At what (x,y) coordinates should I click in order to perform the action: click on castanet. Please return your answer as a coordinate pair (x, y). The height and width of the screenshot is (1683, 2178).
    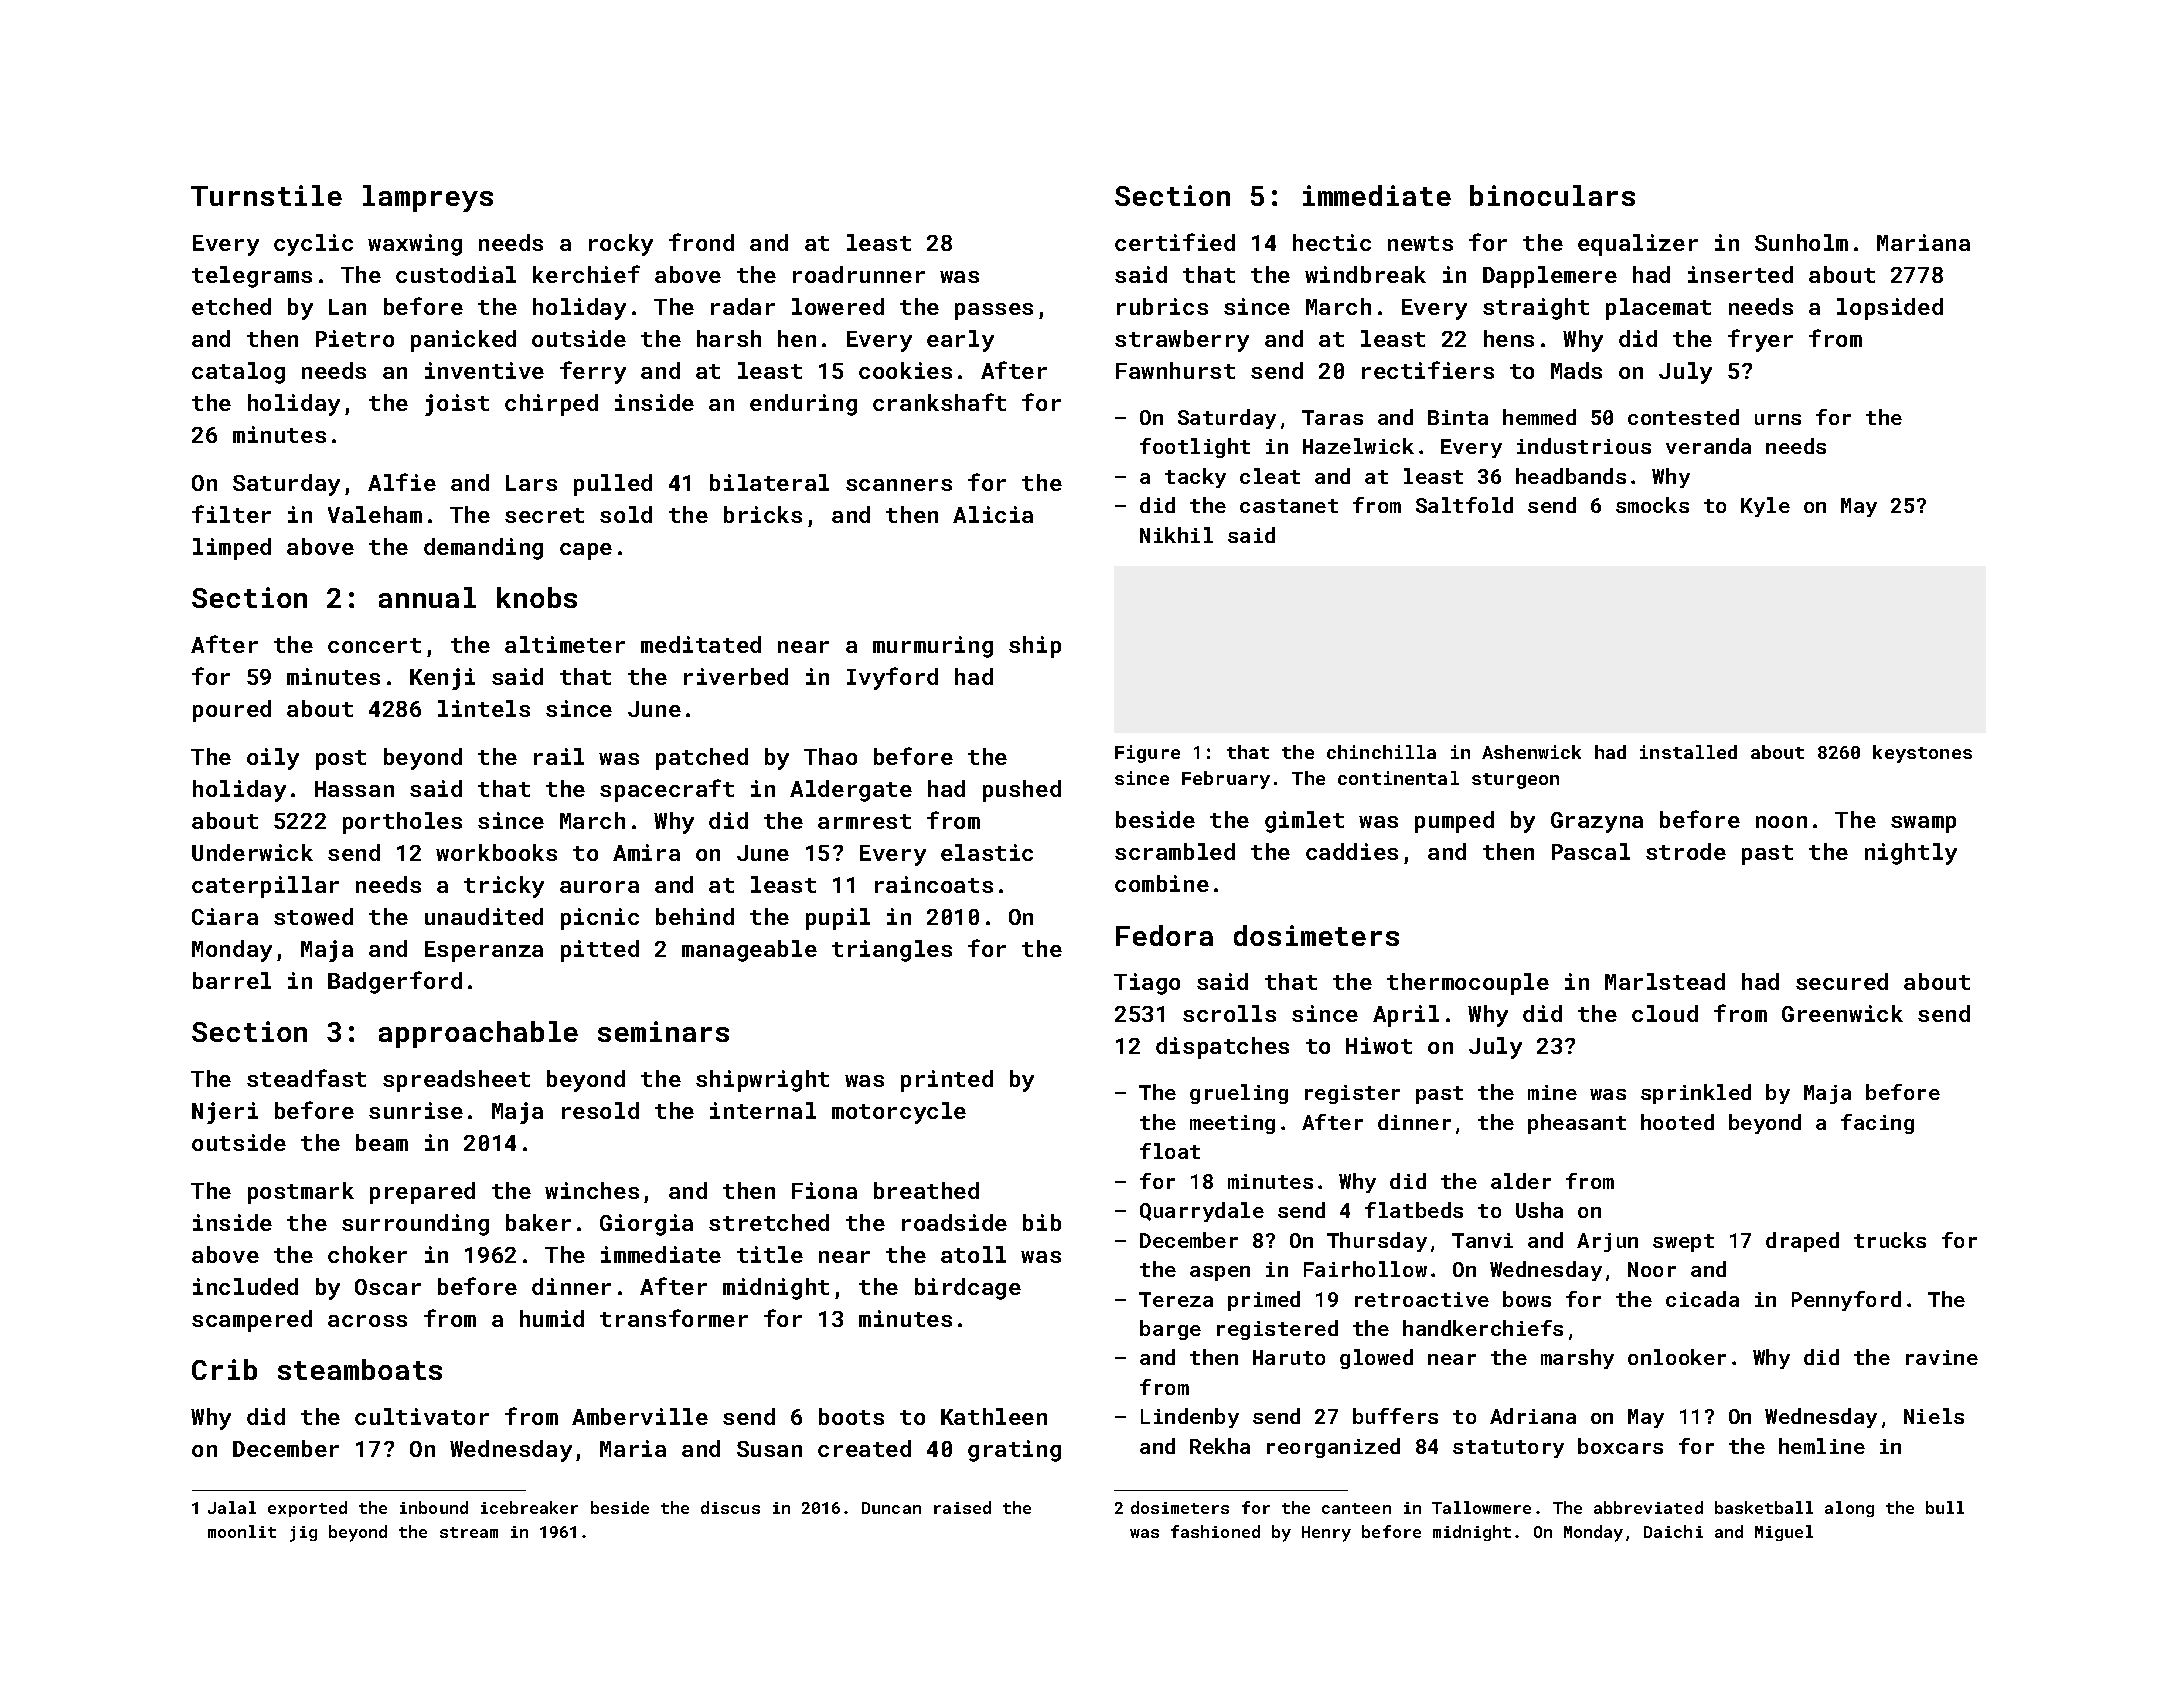
    Looking at the image, I should click on (1289, 506).
